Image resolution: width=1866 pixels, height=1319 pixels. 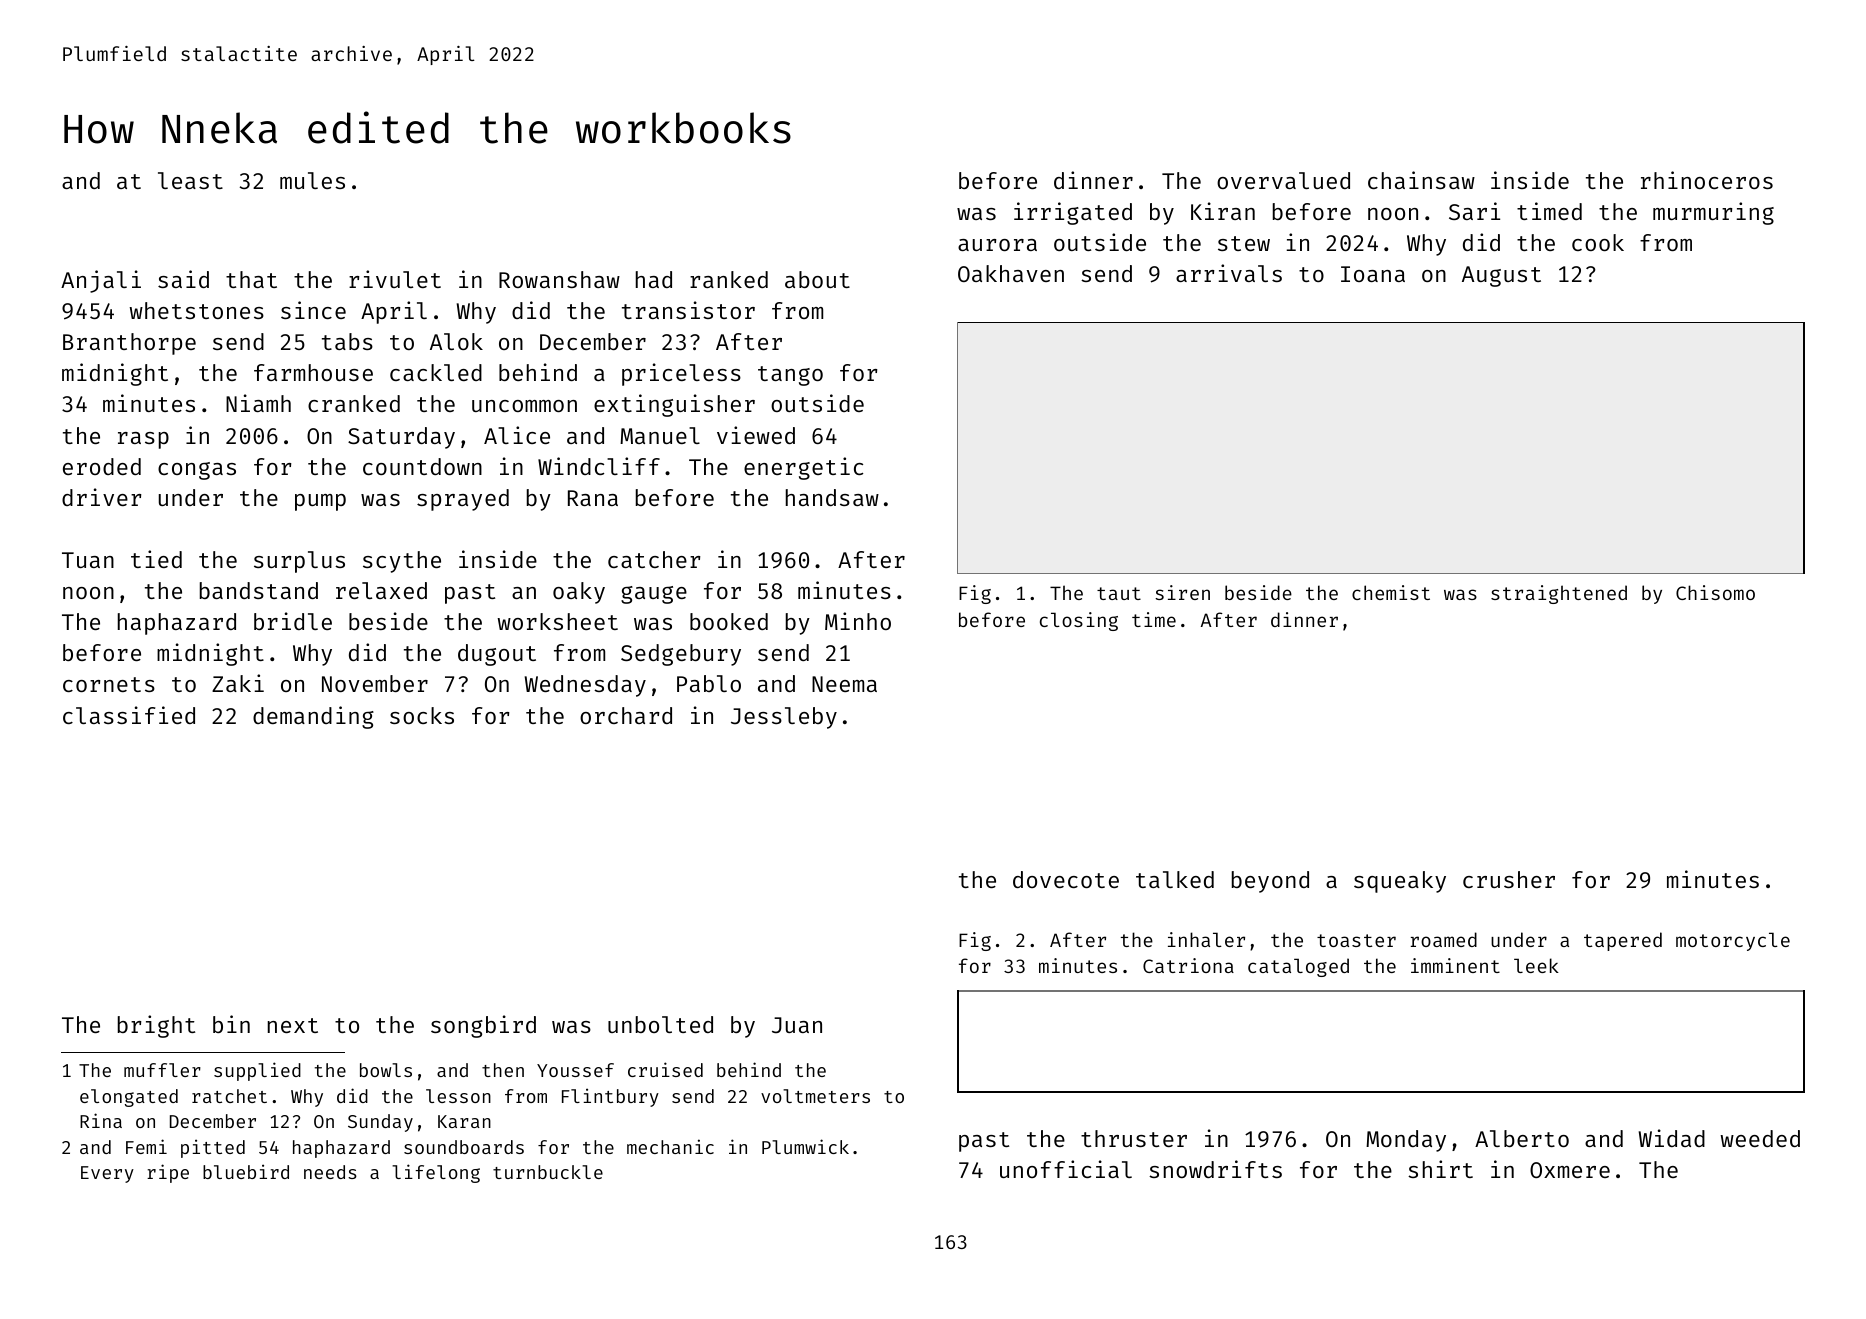 What do you see at coordinates (1215, 1169) in the screenshot?
I see `snowdrifts` at bounding box center [1215, 1169].
